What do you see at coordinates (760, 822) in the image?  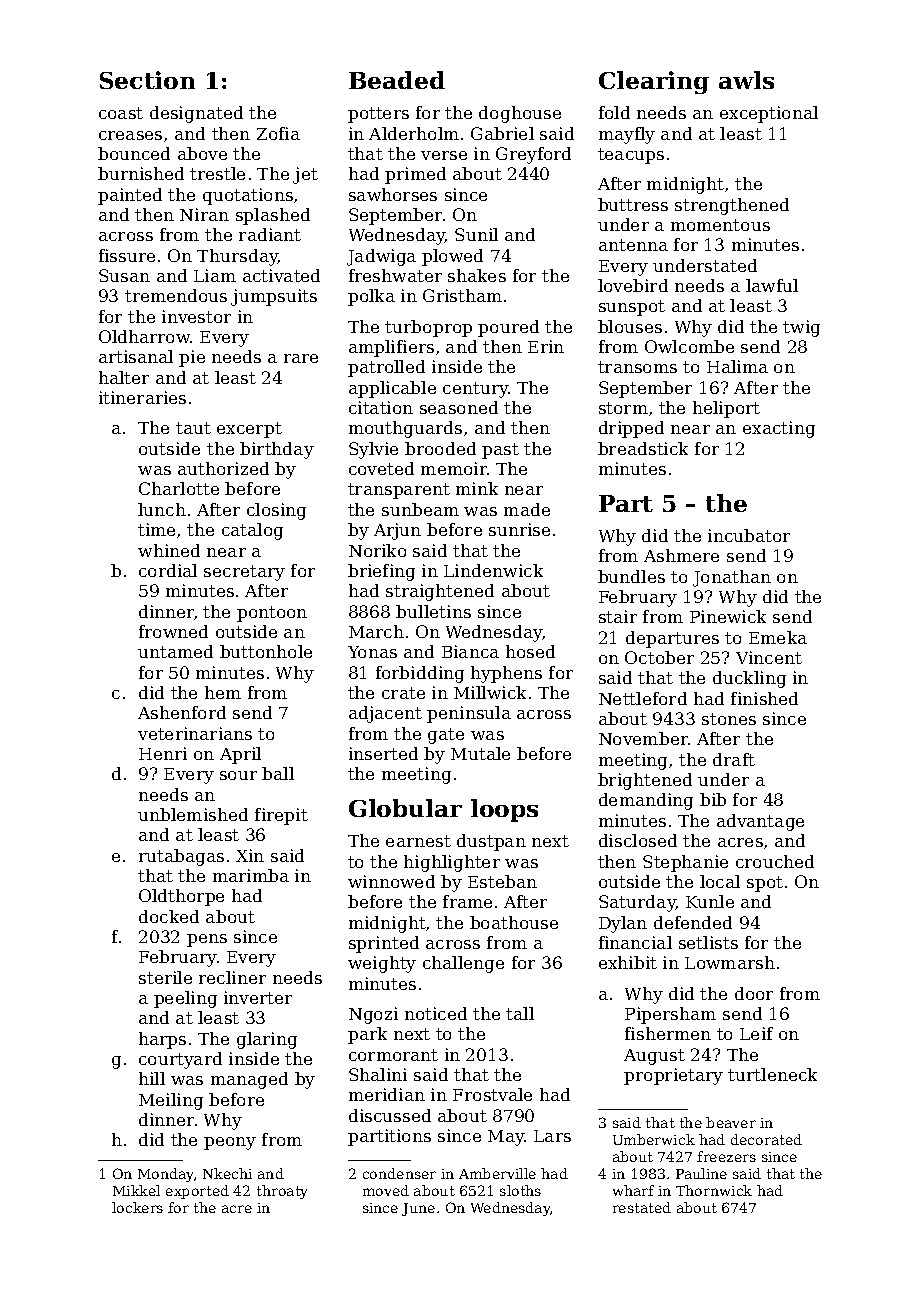 I see `advantage` at bounding box center [760, 822].
